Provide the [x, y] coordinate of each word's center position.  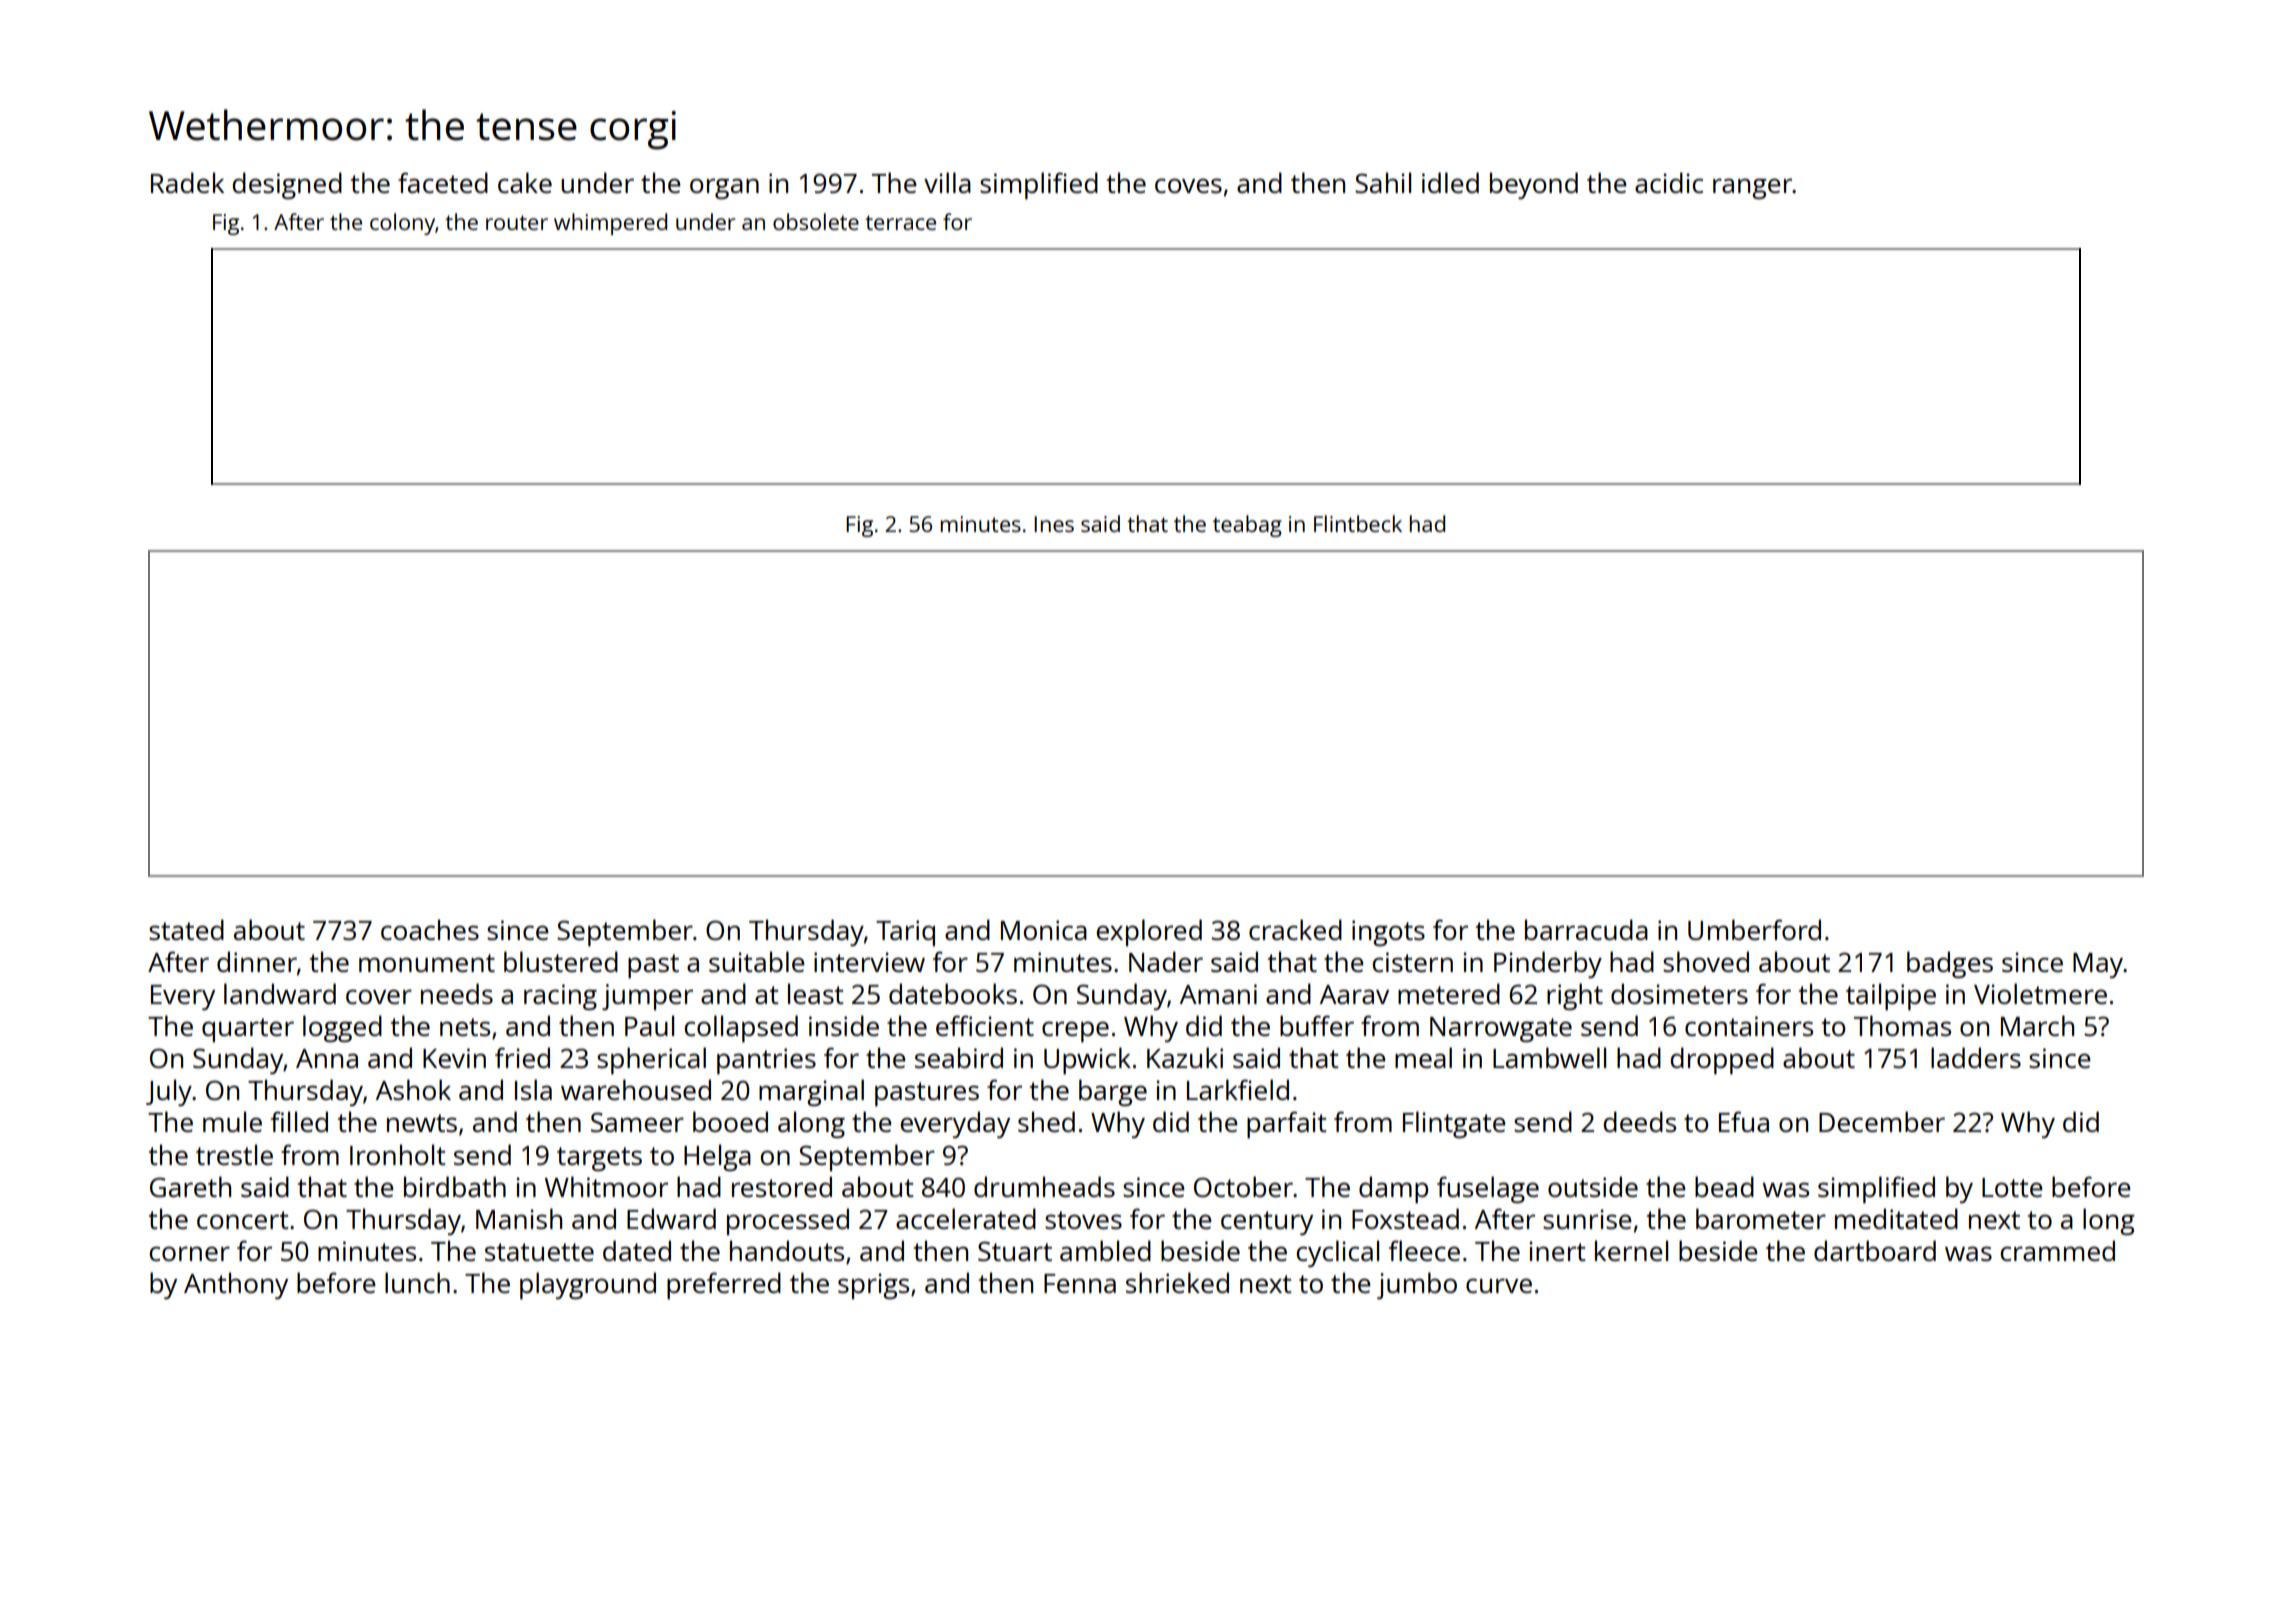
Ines [1054, 524]
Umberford [1754, 929]
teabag [1247, 526]
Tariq [905, 933]
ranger [1753, 188]
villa [947, 182]
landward [280, 993]
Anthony [236, 1285]
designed [287, 185]
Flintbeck [1358, 523]
